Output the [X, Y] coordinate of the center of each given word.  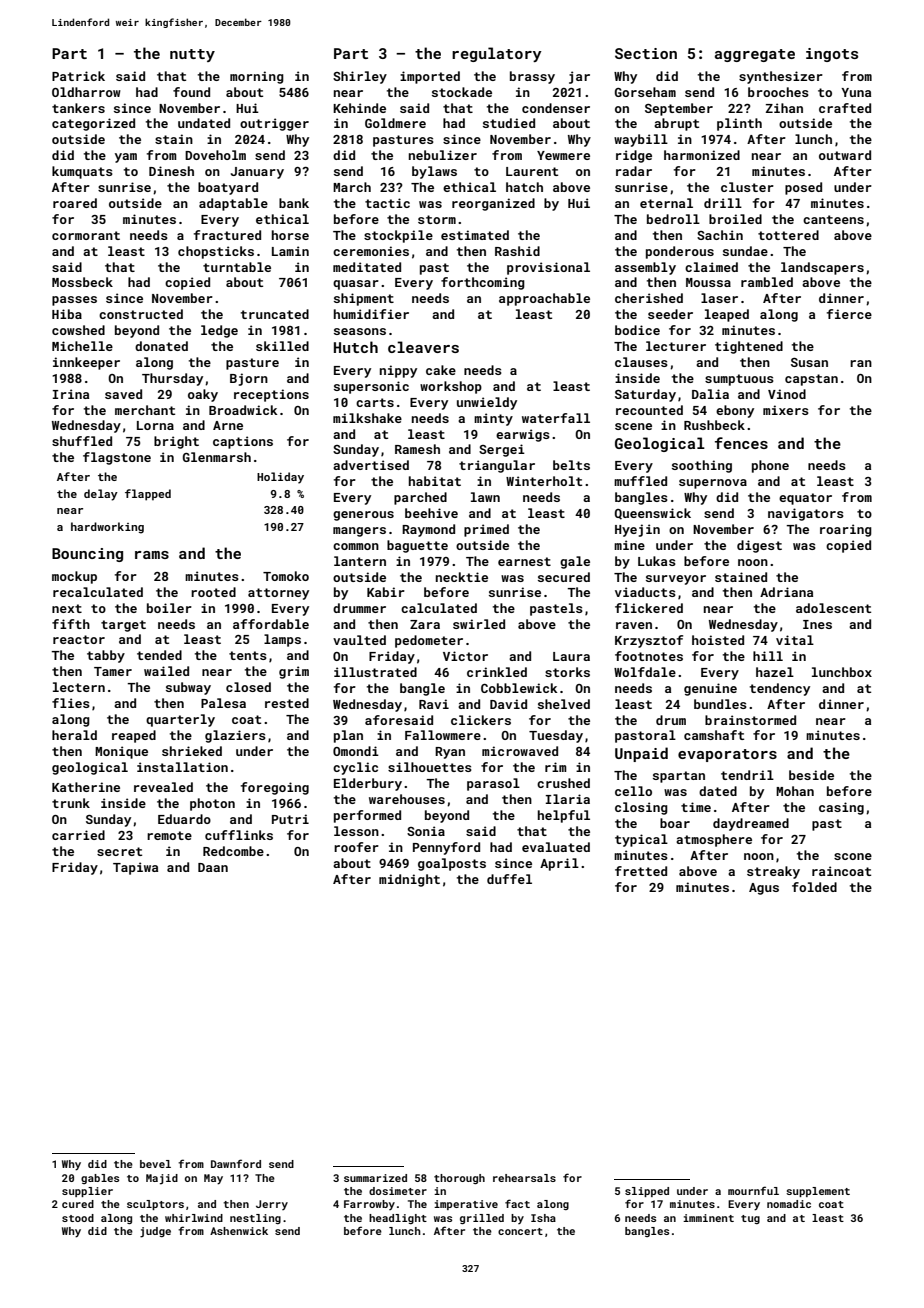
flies [71, 703]
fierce [849, 314]
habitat [435, 481]
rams [152, 555]
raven [634, 625]
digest [759, 546]
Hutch [356, 347]
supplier [87, 1192]
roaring [846, 530]
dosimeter [398, 1191]
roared [75, 203]
